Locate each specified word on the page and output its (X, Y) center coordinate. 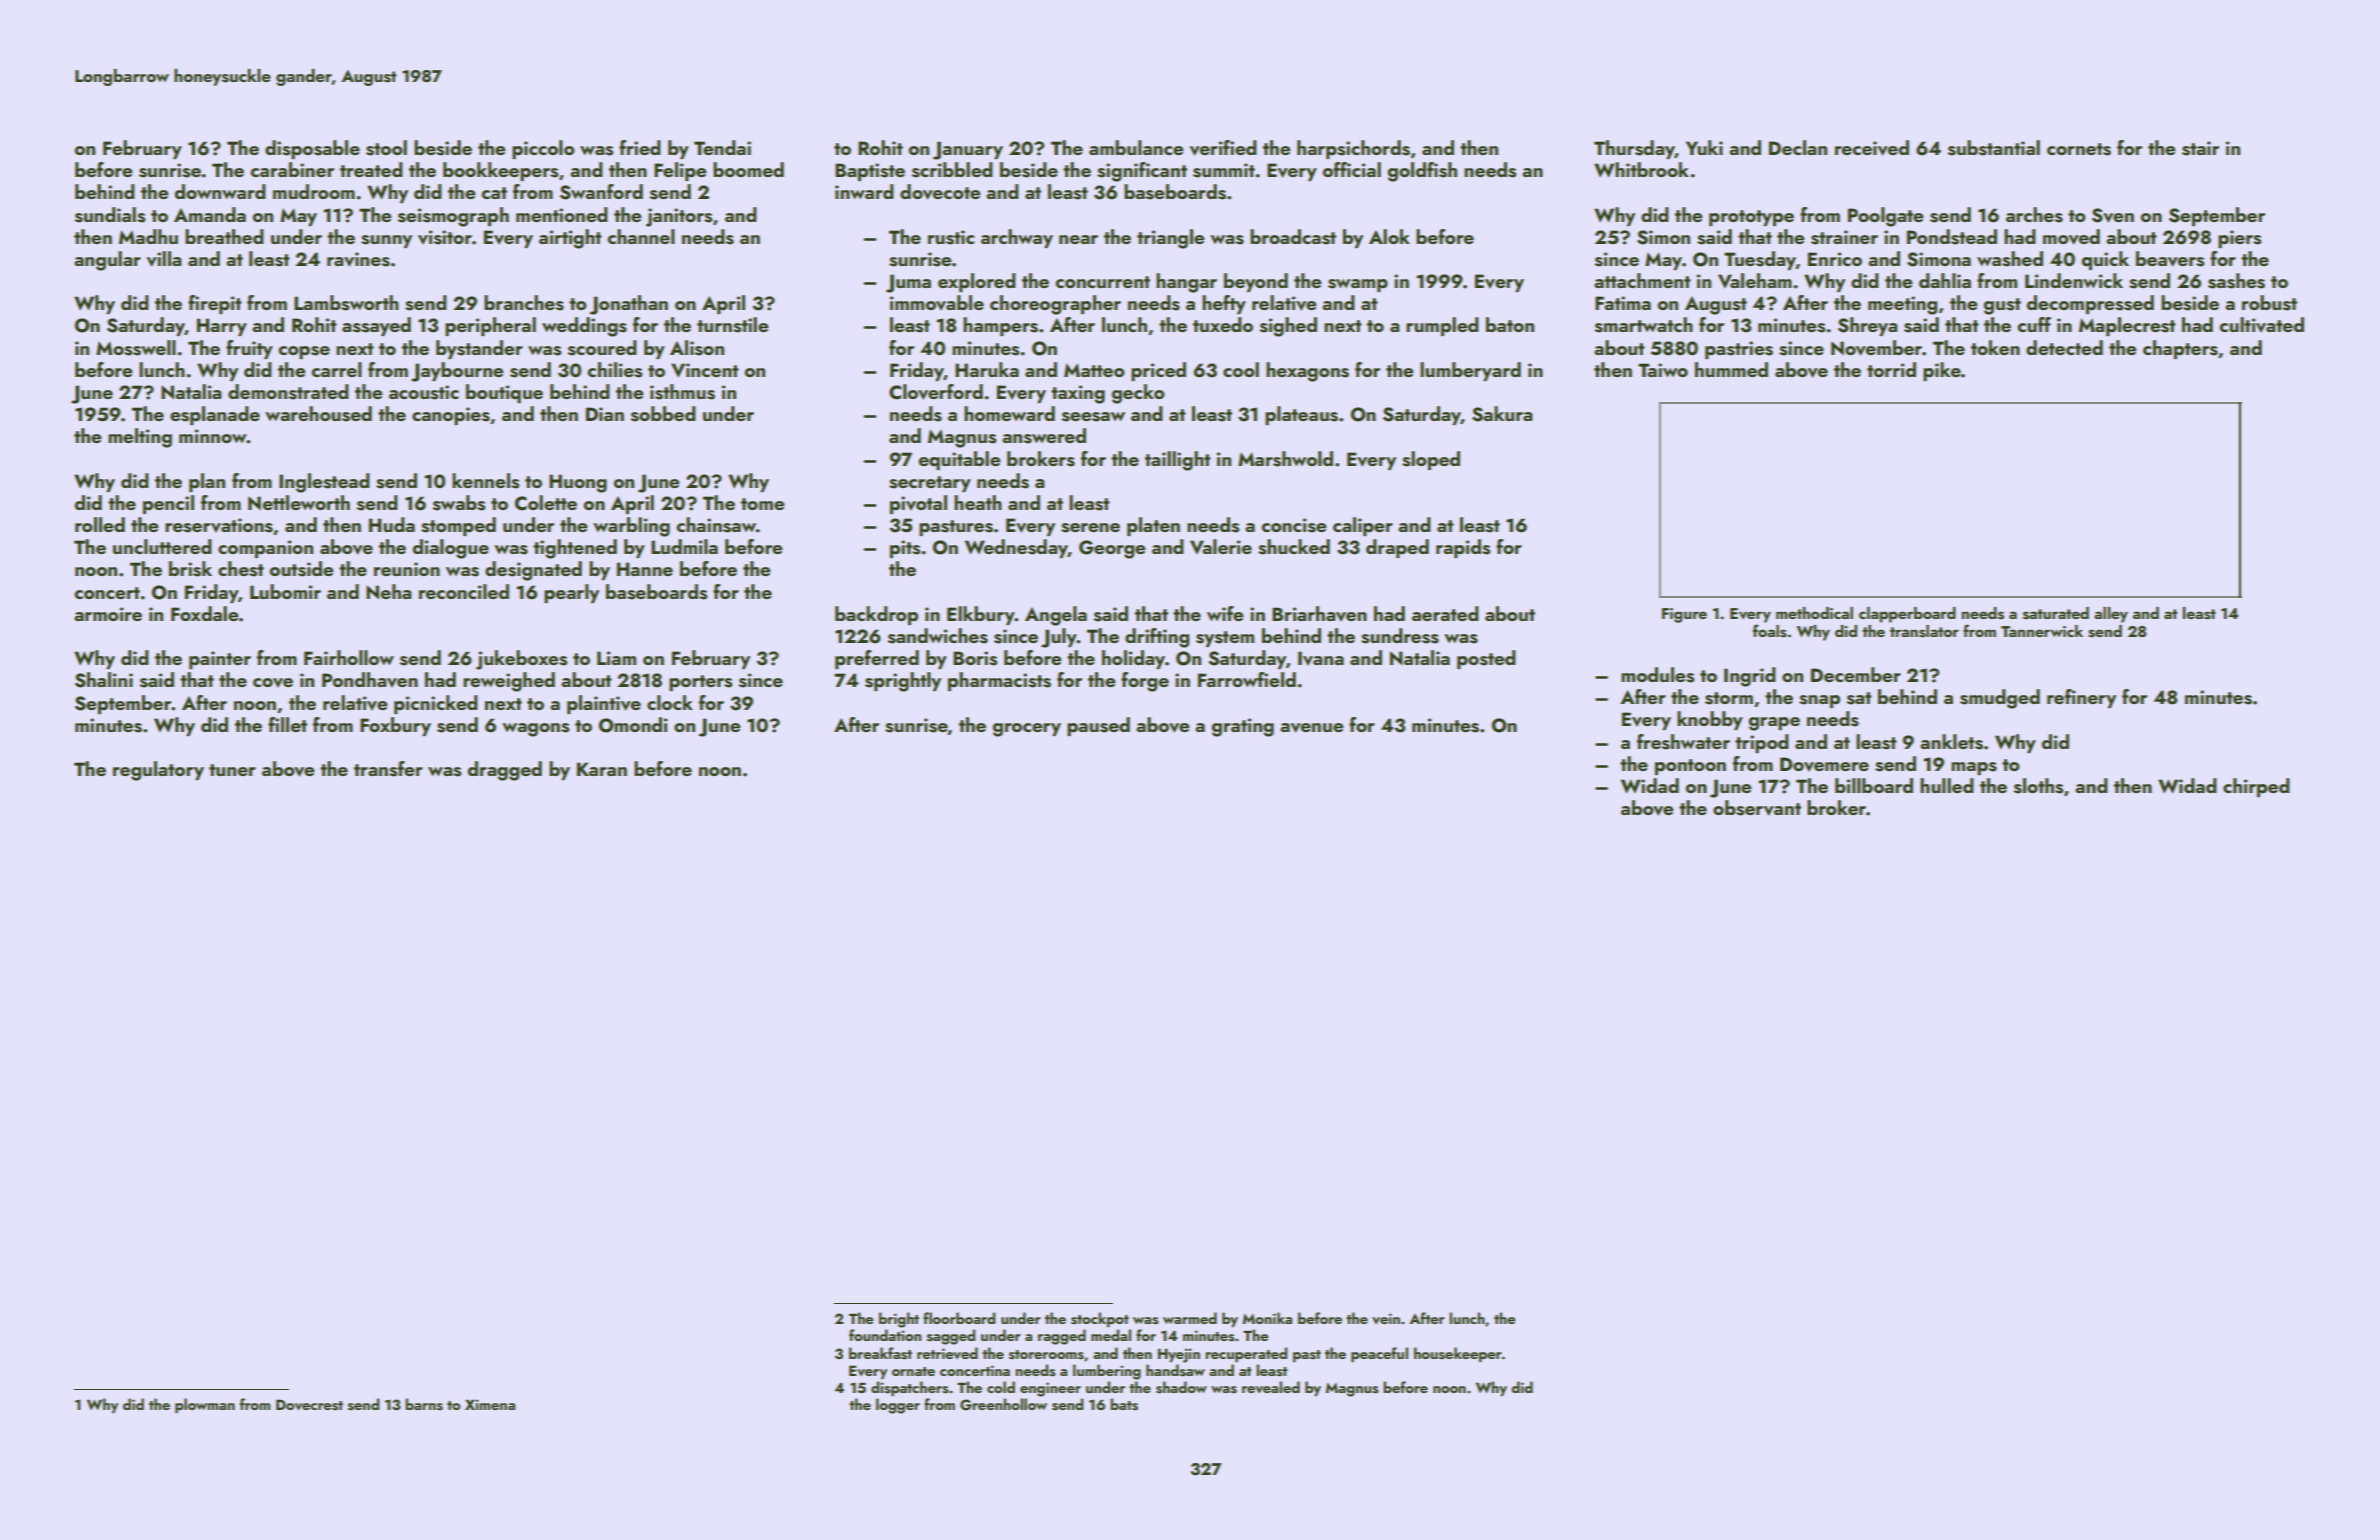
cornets (2079, 149)
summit (1224, 170)
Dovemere (1824, 764)
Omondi (633, 725)
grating (1243, 727)
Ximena (490, 1404)
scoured (602, 348)
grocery (1027, 730)
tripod (1762, 743)
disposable (312, 149)
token (1995, 347)
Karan (602, 769)
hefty (1224, 304)
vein (1386, 1318)
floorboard (959, 1318)
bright (899, 1320)
